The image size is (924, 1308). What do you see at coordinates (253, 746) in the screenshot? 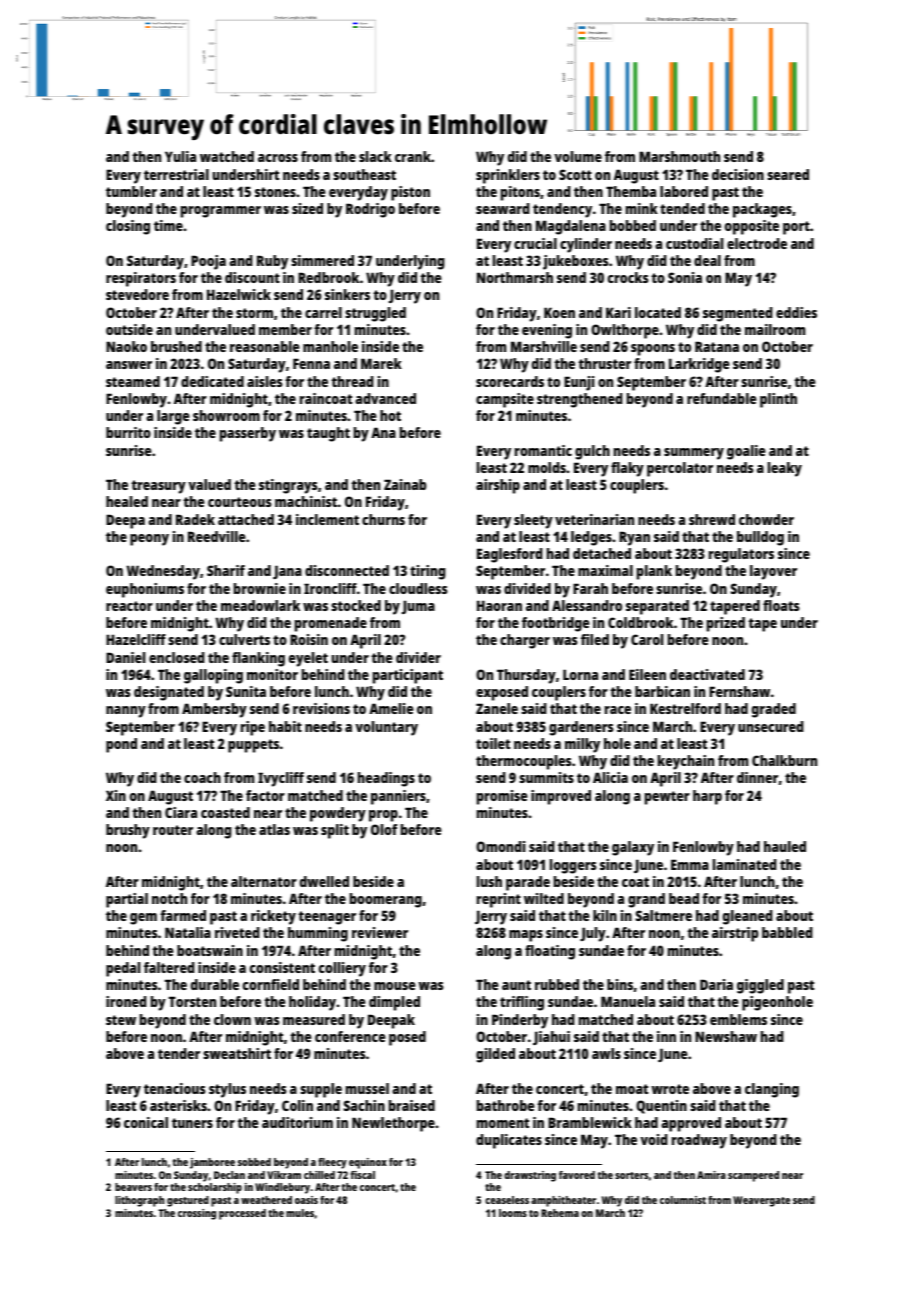
I see `puppets` at bounding box center [253, 746].
